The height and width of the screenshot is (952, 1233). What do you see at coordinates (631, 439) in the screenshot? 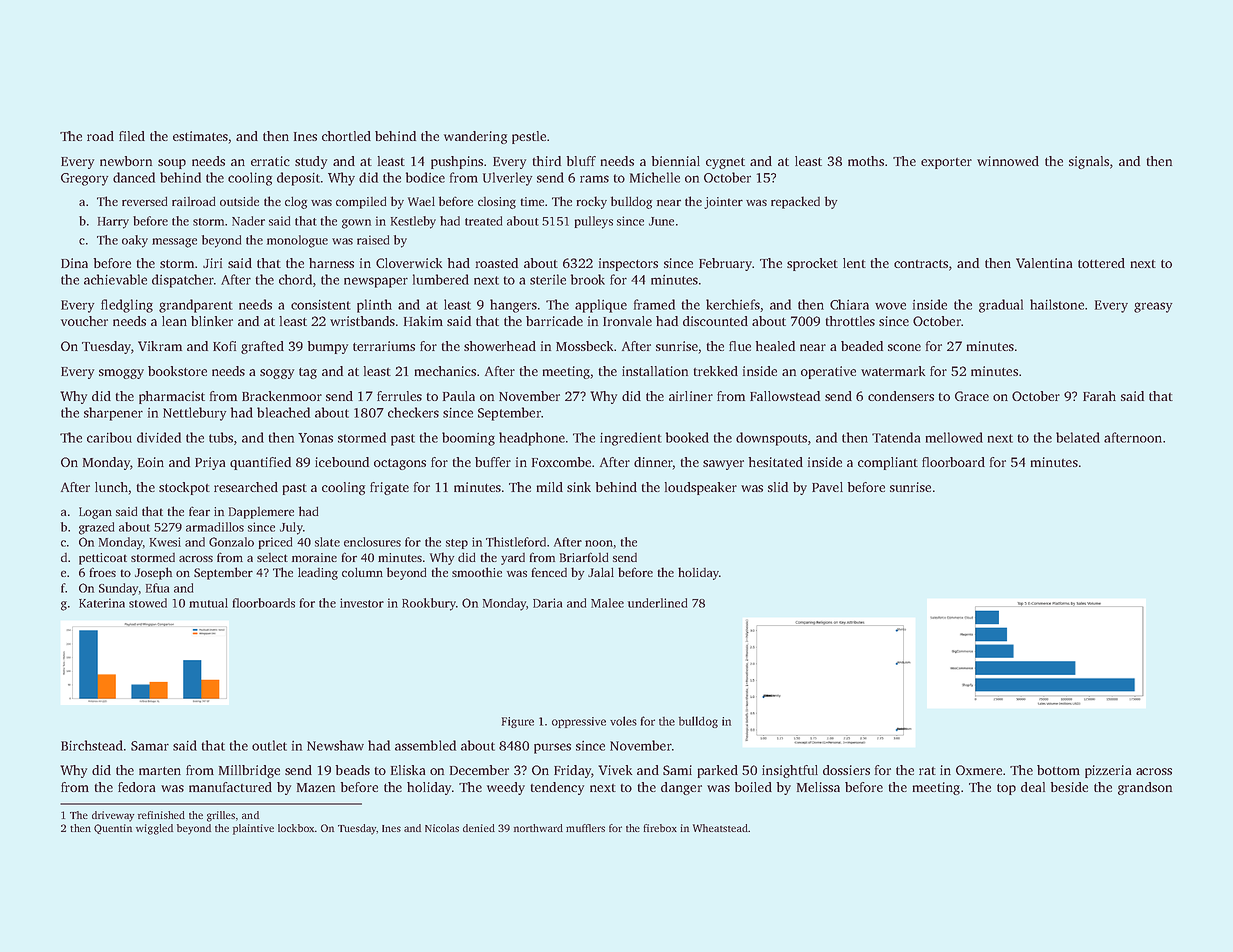
I see `ingredient` at bounding box center [631, 439].
